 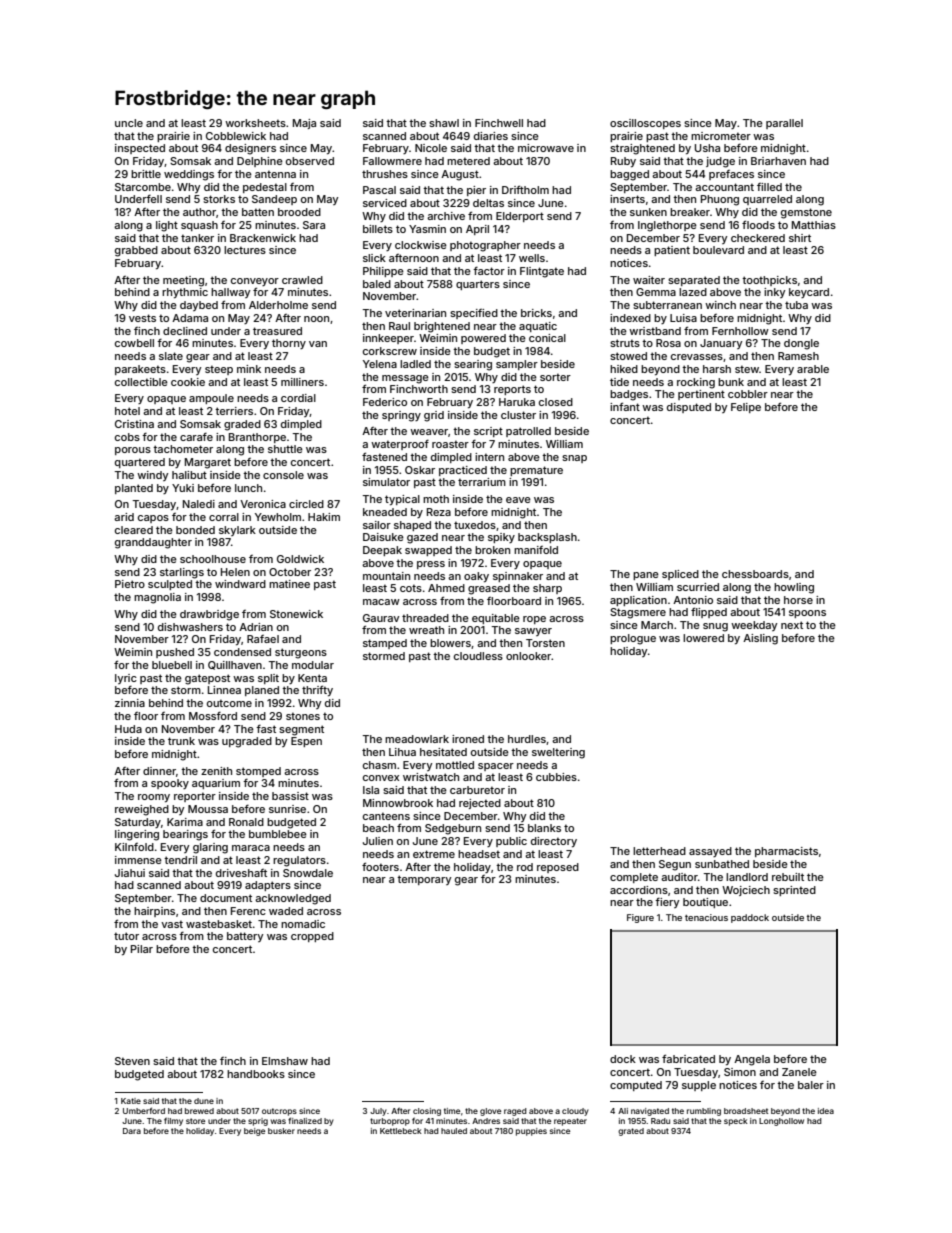 What do you see at coordinates (806, 213) in the document?
I see `gemstone` at bounding box center [806, 213].
